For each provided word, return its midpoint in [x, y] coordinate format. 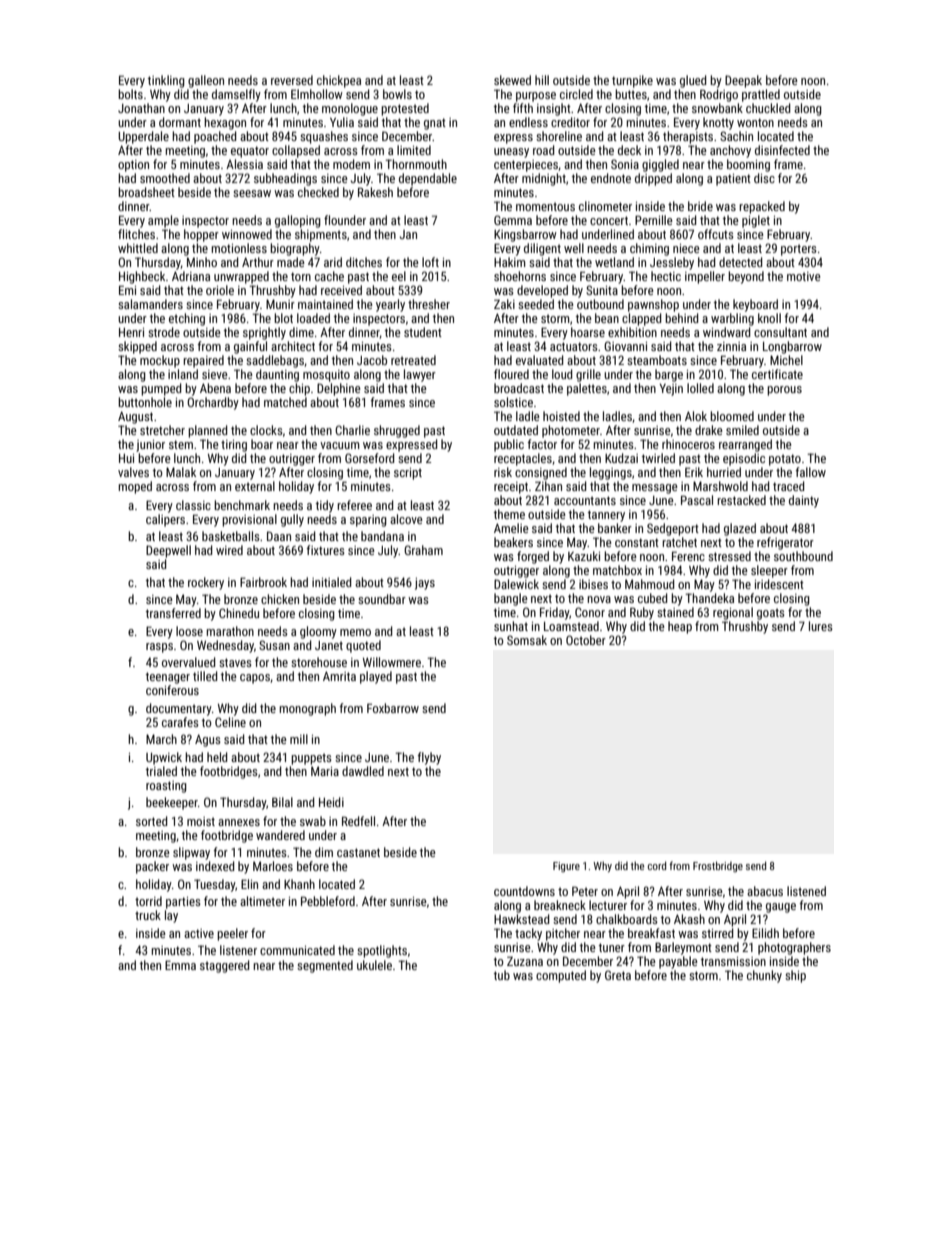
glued [693, 81]
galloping [298, 221]
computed [561, 976]
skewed [512, 80]
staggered [225, 966]
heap [680, 627]
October [586, 640]
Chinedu [239, 613]
